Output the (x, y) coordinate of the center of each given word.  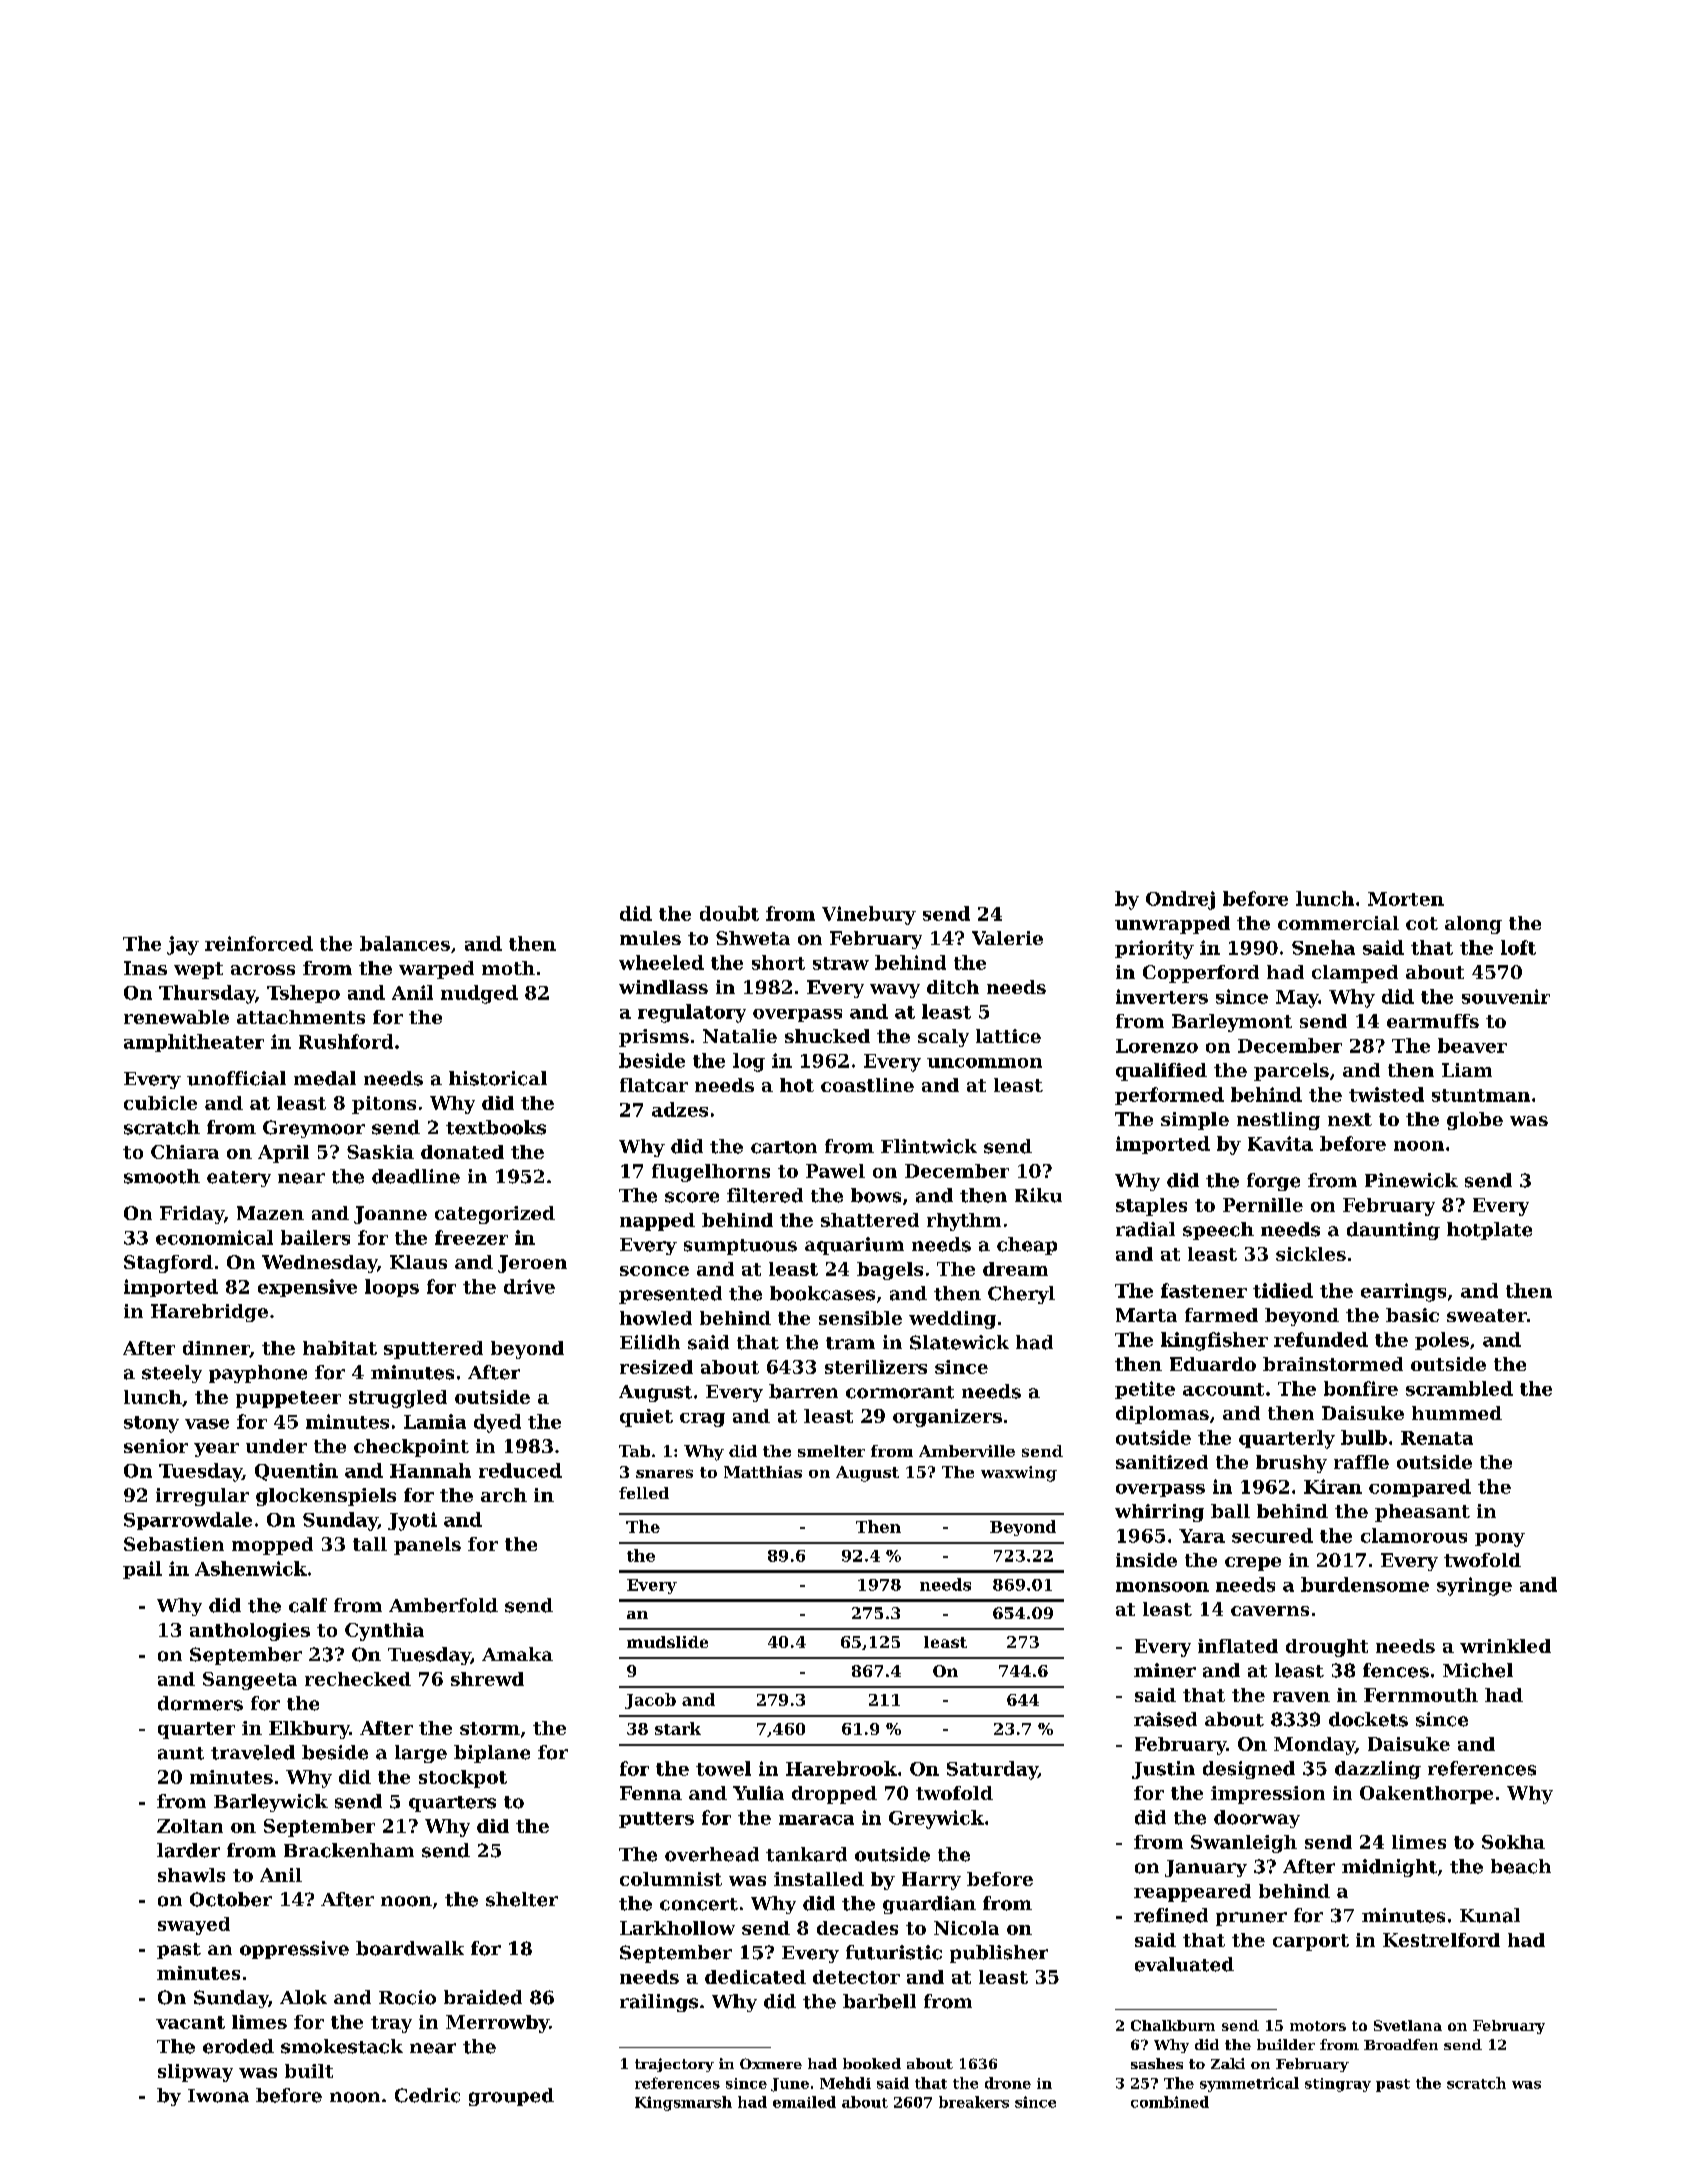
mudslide (667, 1642)
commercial (1338, 923)
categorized (495, 1215)
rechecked (358, 1679)
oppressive (294, 1950)
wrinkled (1505, 1646)
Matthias (763, 1472)
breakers (974, 2102)
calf (308, 1605)
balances (405, 943)
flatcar (654, 1085)
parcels (1291, 1072)
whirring (1159, 1513)
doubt (729, 913)
